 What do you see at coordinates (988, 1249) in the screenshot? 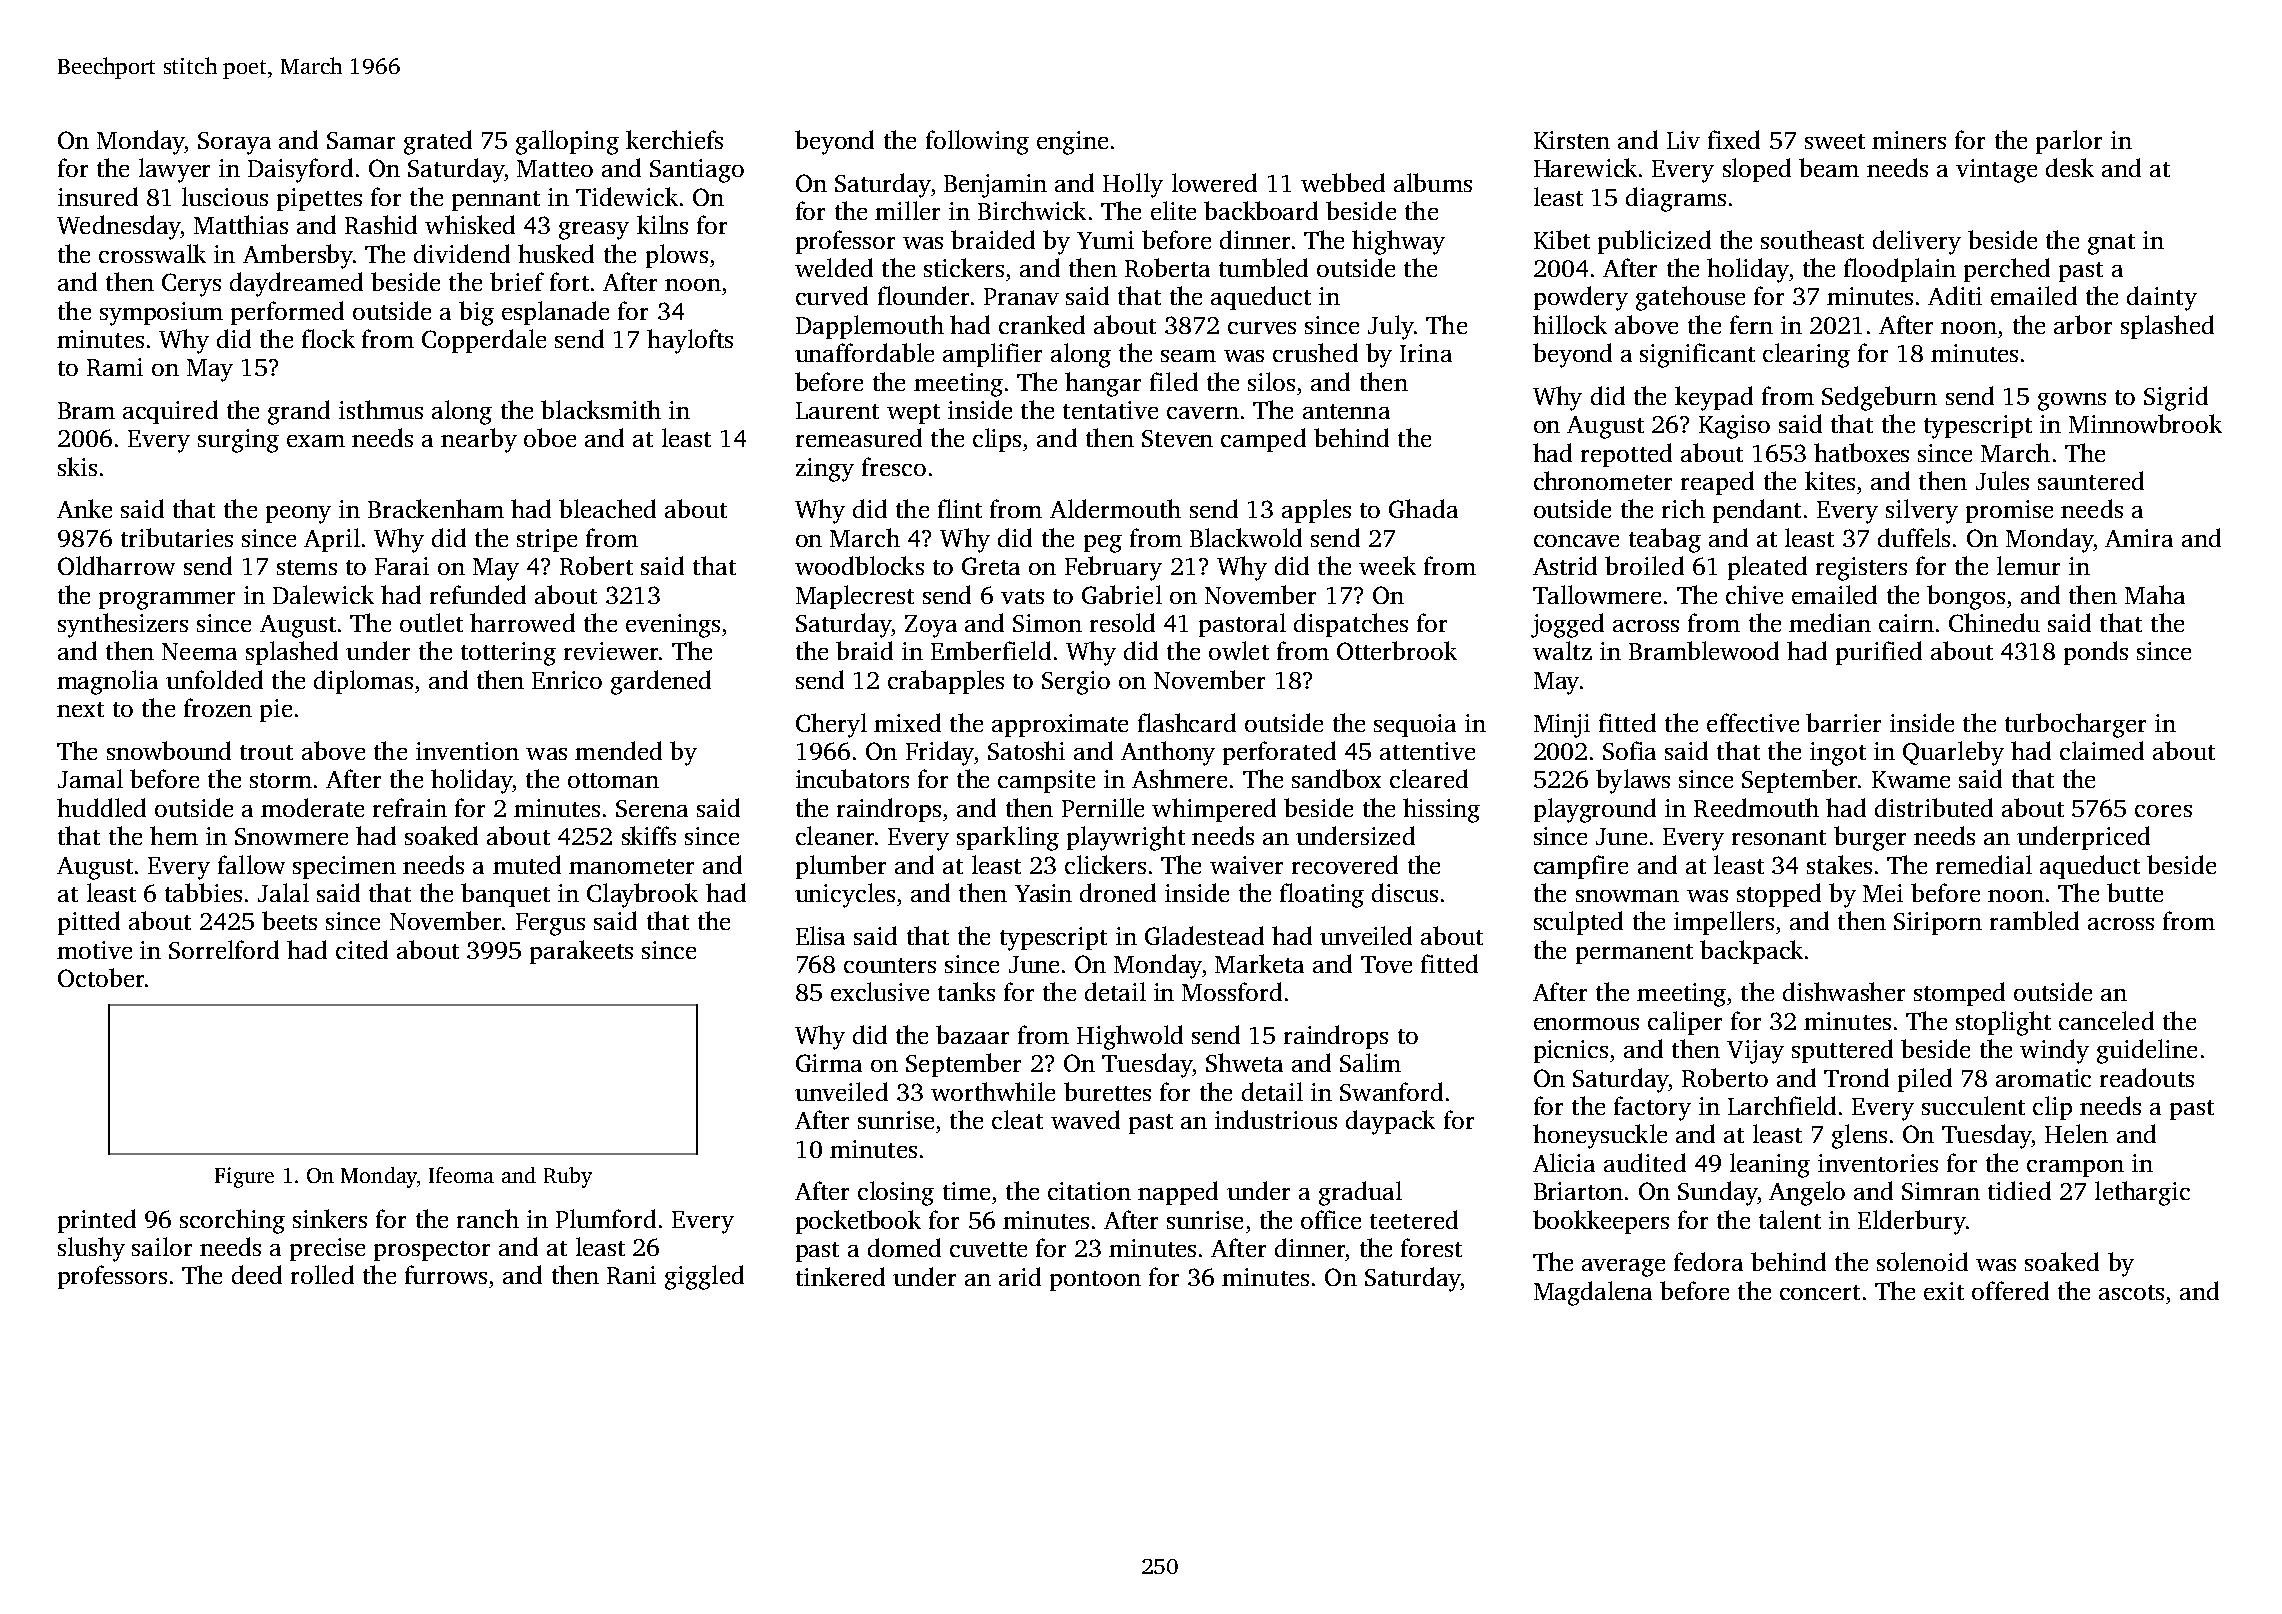
I see `cuvette` at bounding box center [988, 1249].
